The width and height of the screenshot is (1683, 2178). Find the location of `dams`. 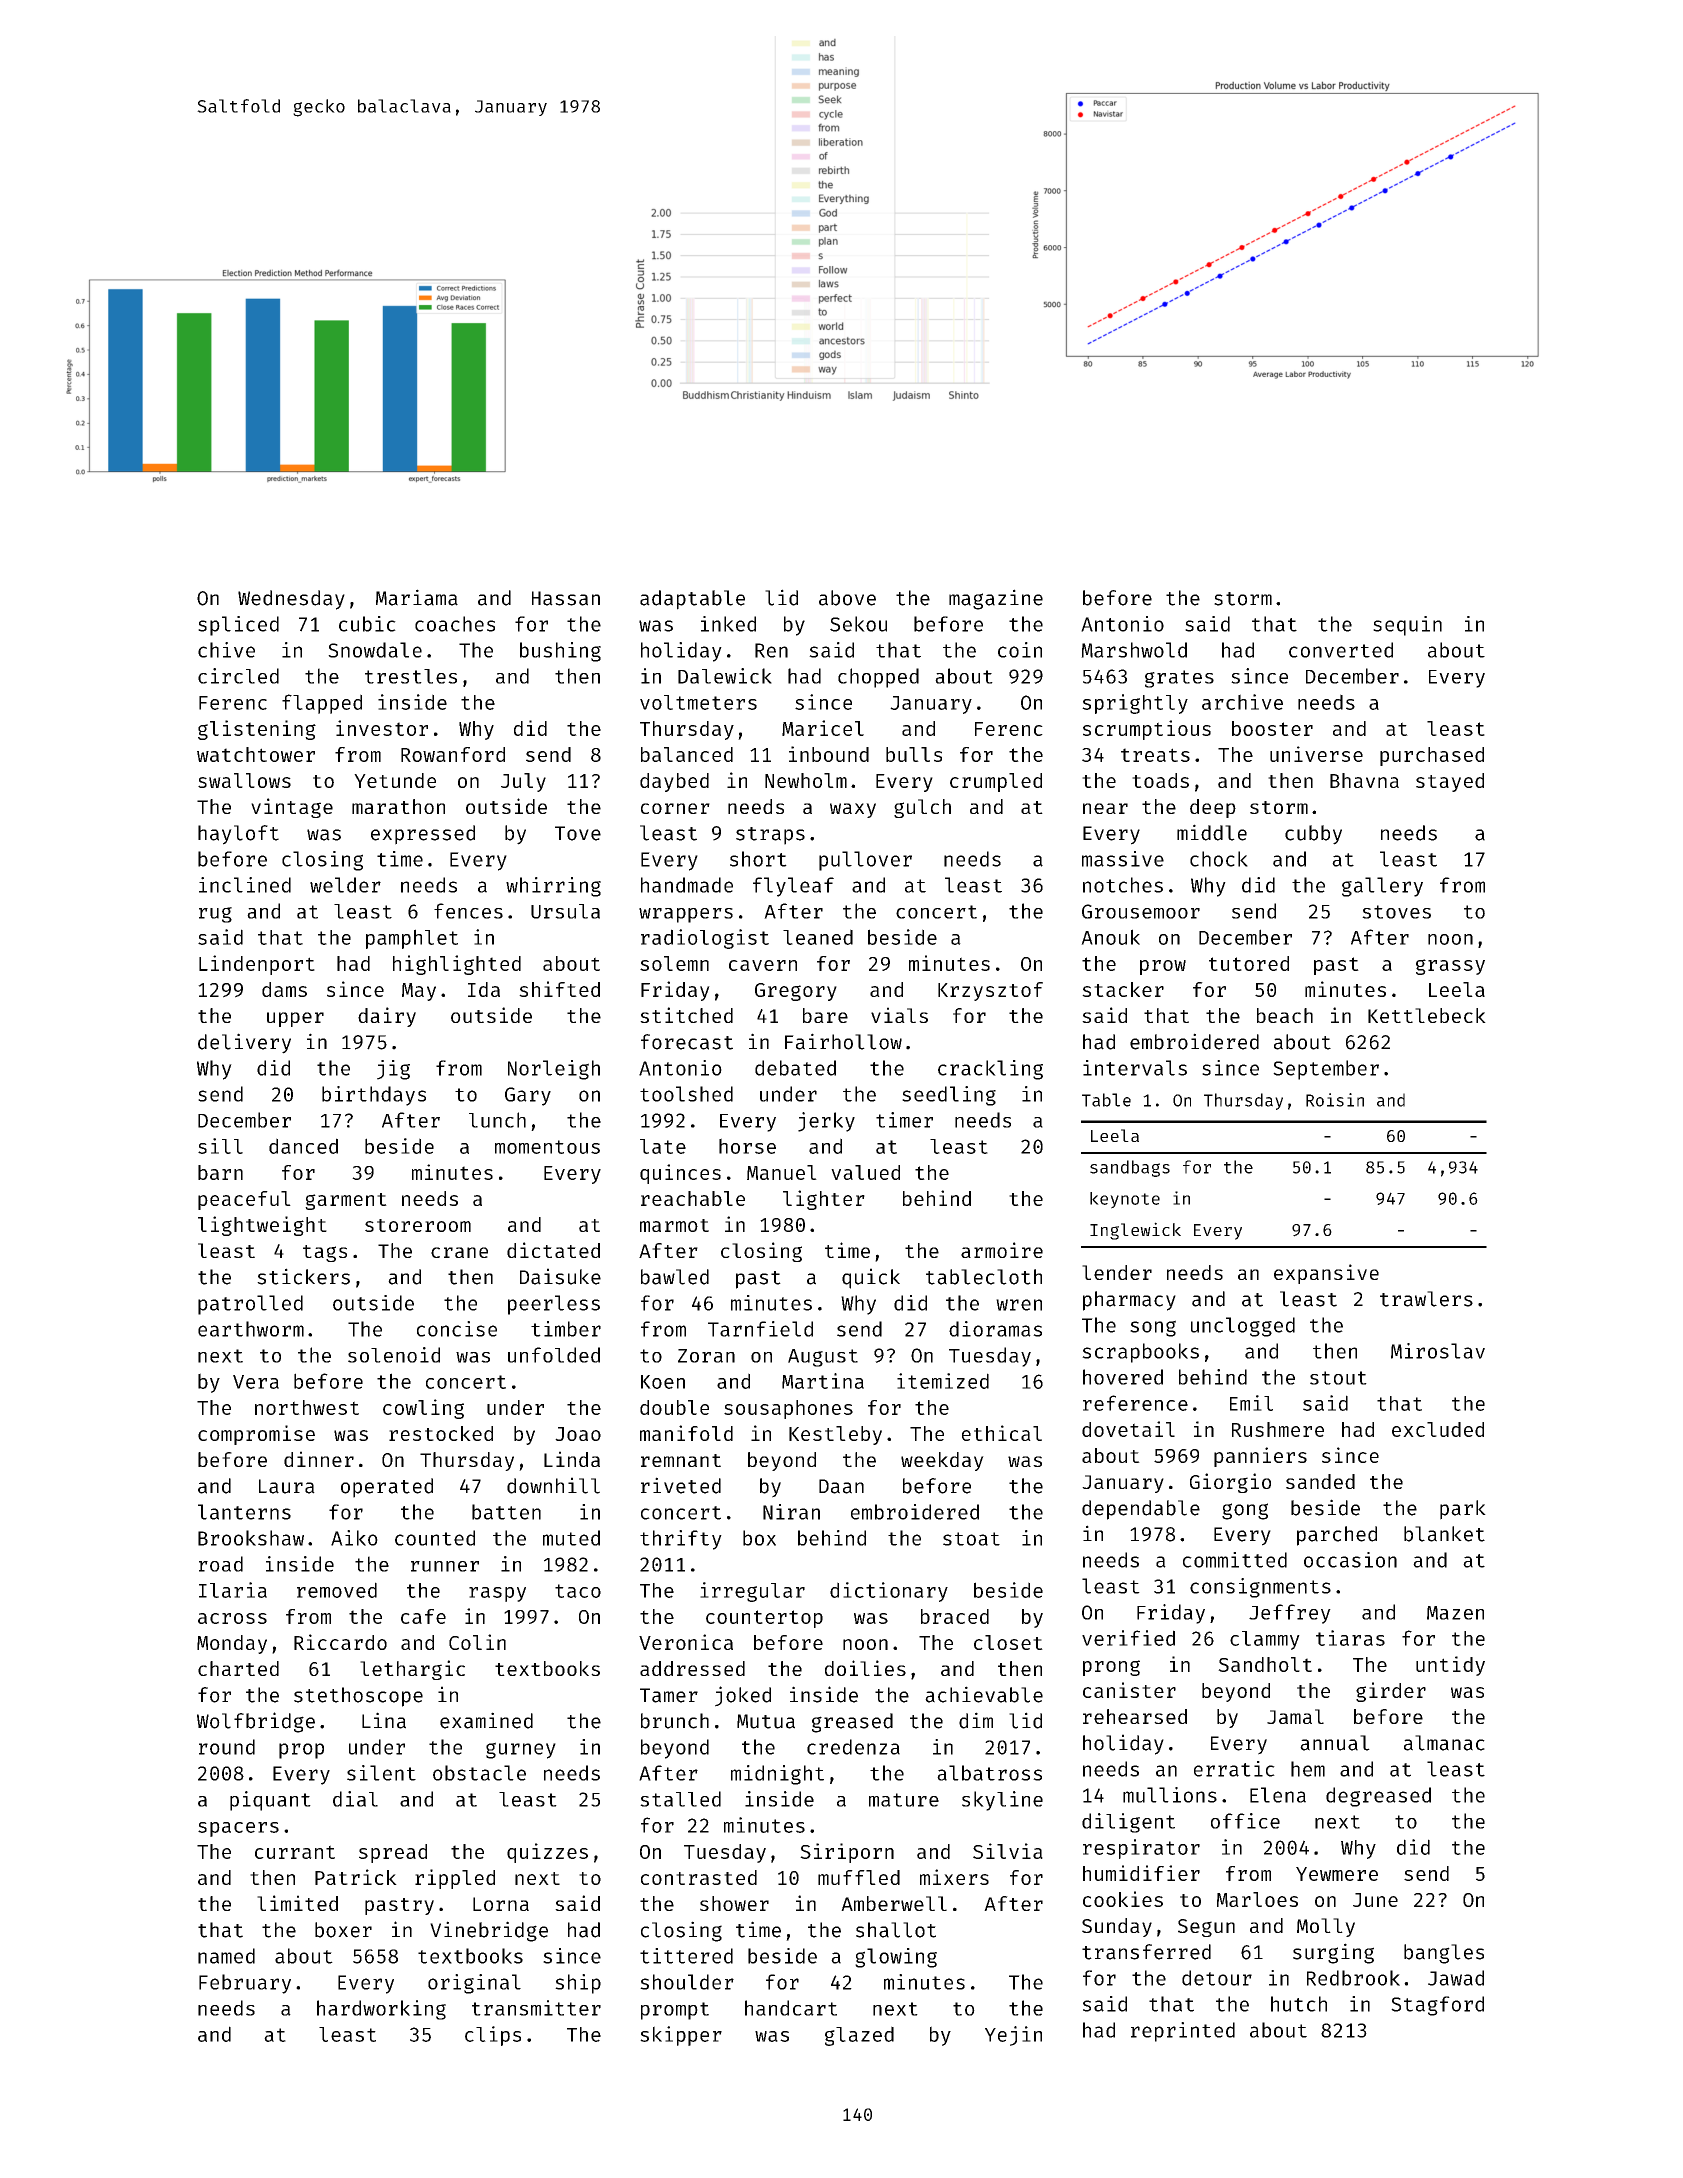

dams is located at coordinates (284, 989).
